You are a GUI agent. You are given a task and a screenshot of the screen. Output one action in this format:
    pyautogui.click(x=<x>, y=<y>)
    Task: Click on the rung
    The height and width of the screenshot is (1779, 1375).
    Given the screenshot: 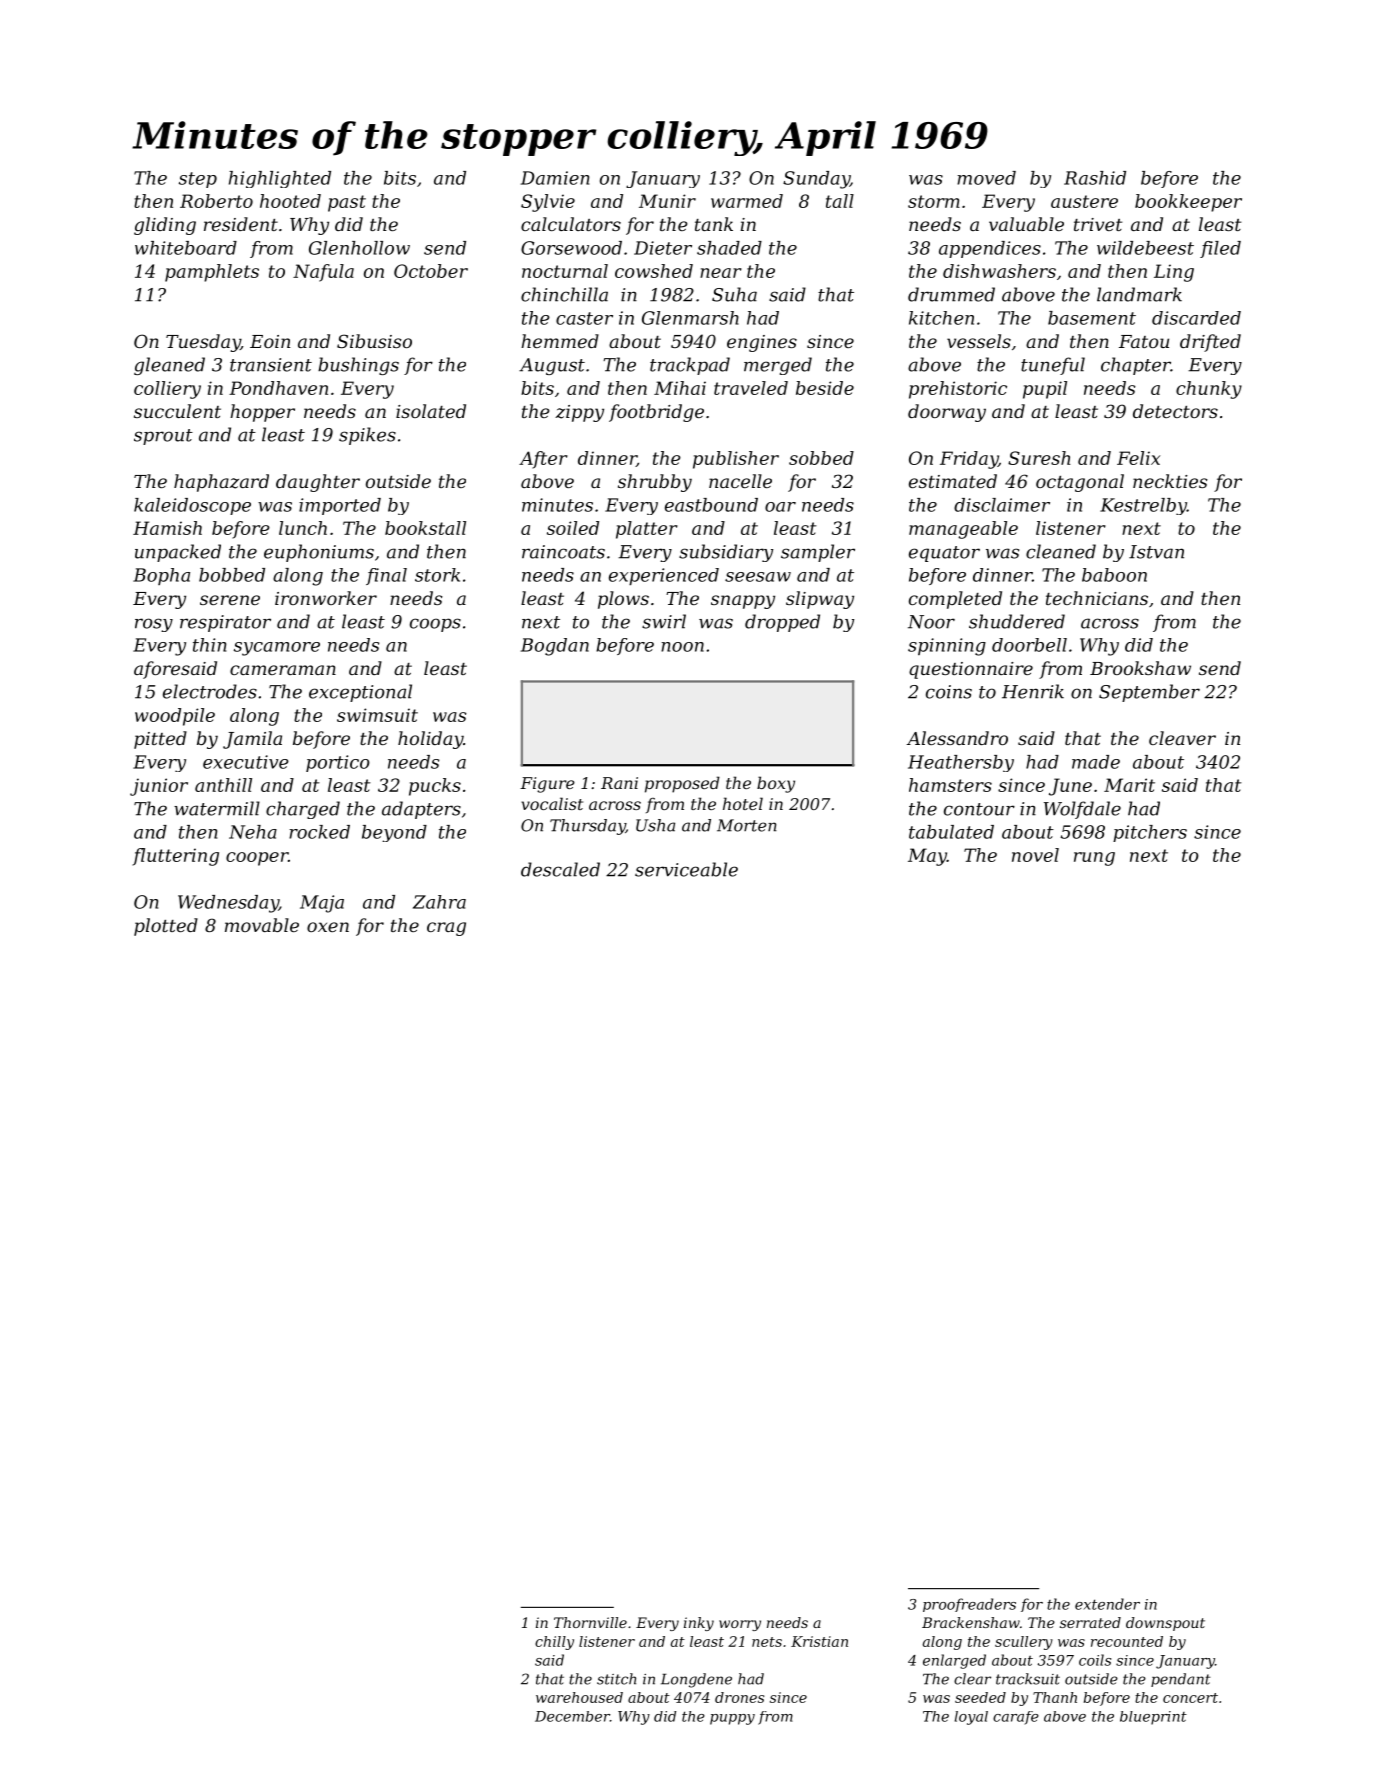 What is the action you would take?
    pyautogui.click(x=1094, y=859)
